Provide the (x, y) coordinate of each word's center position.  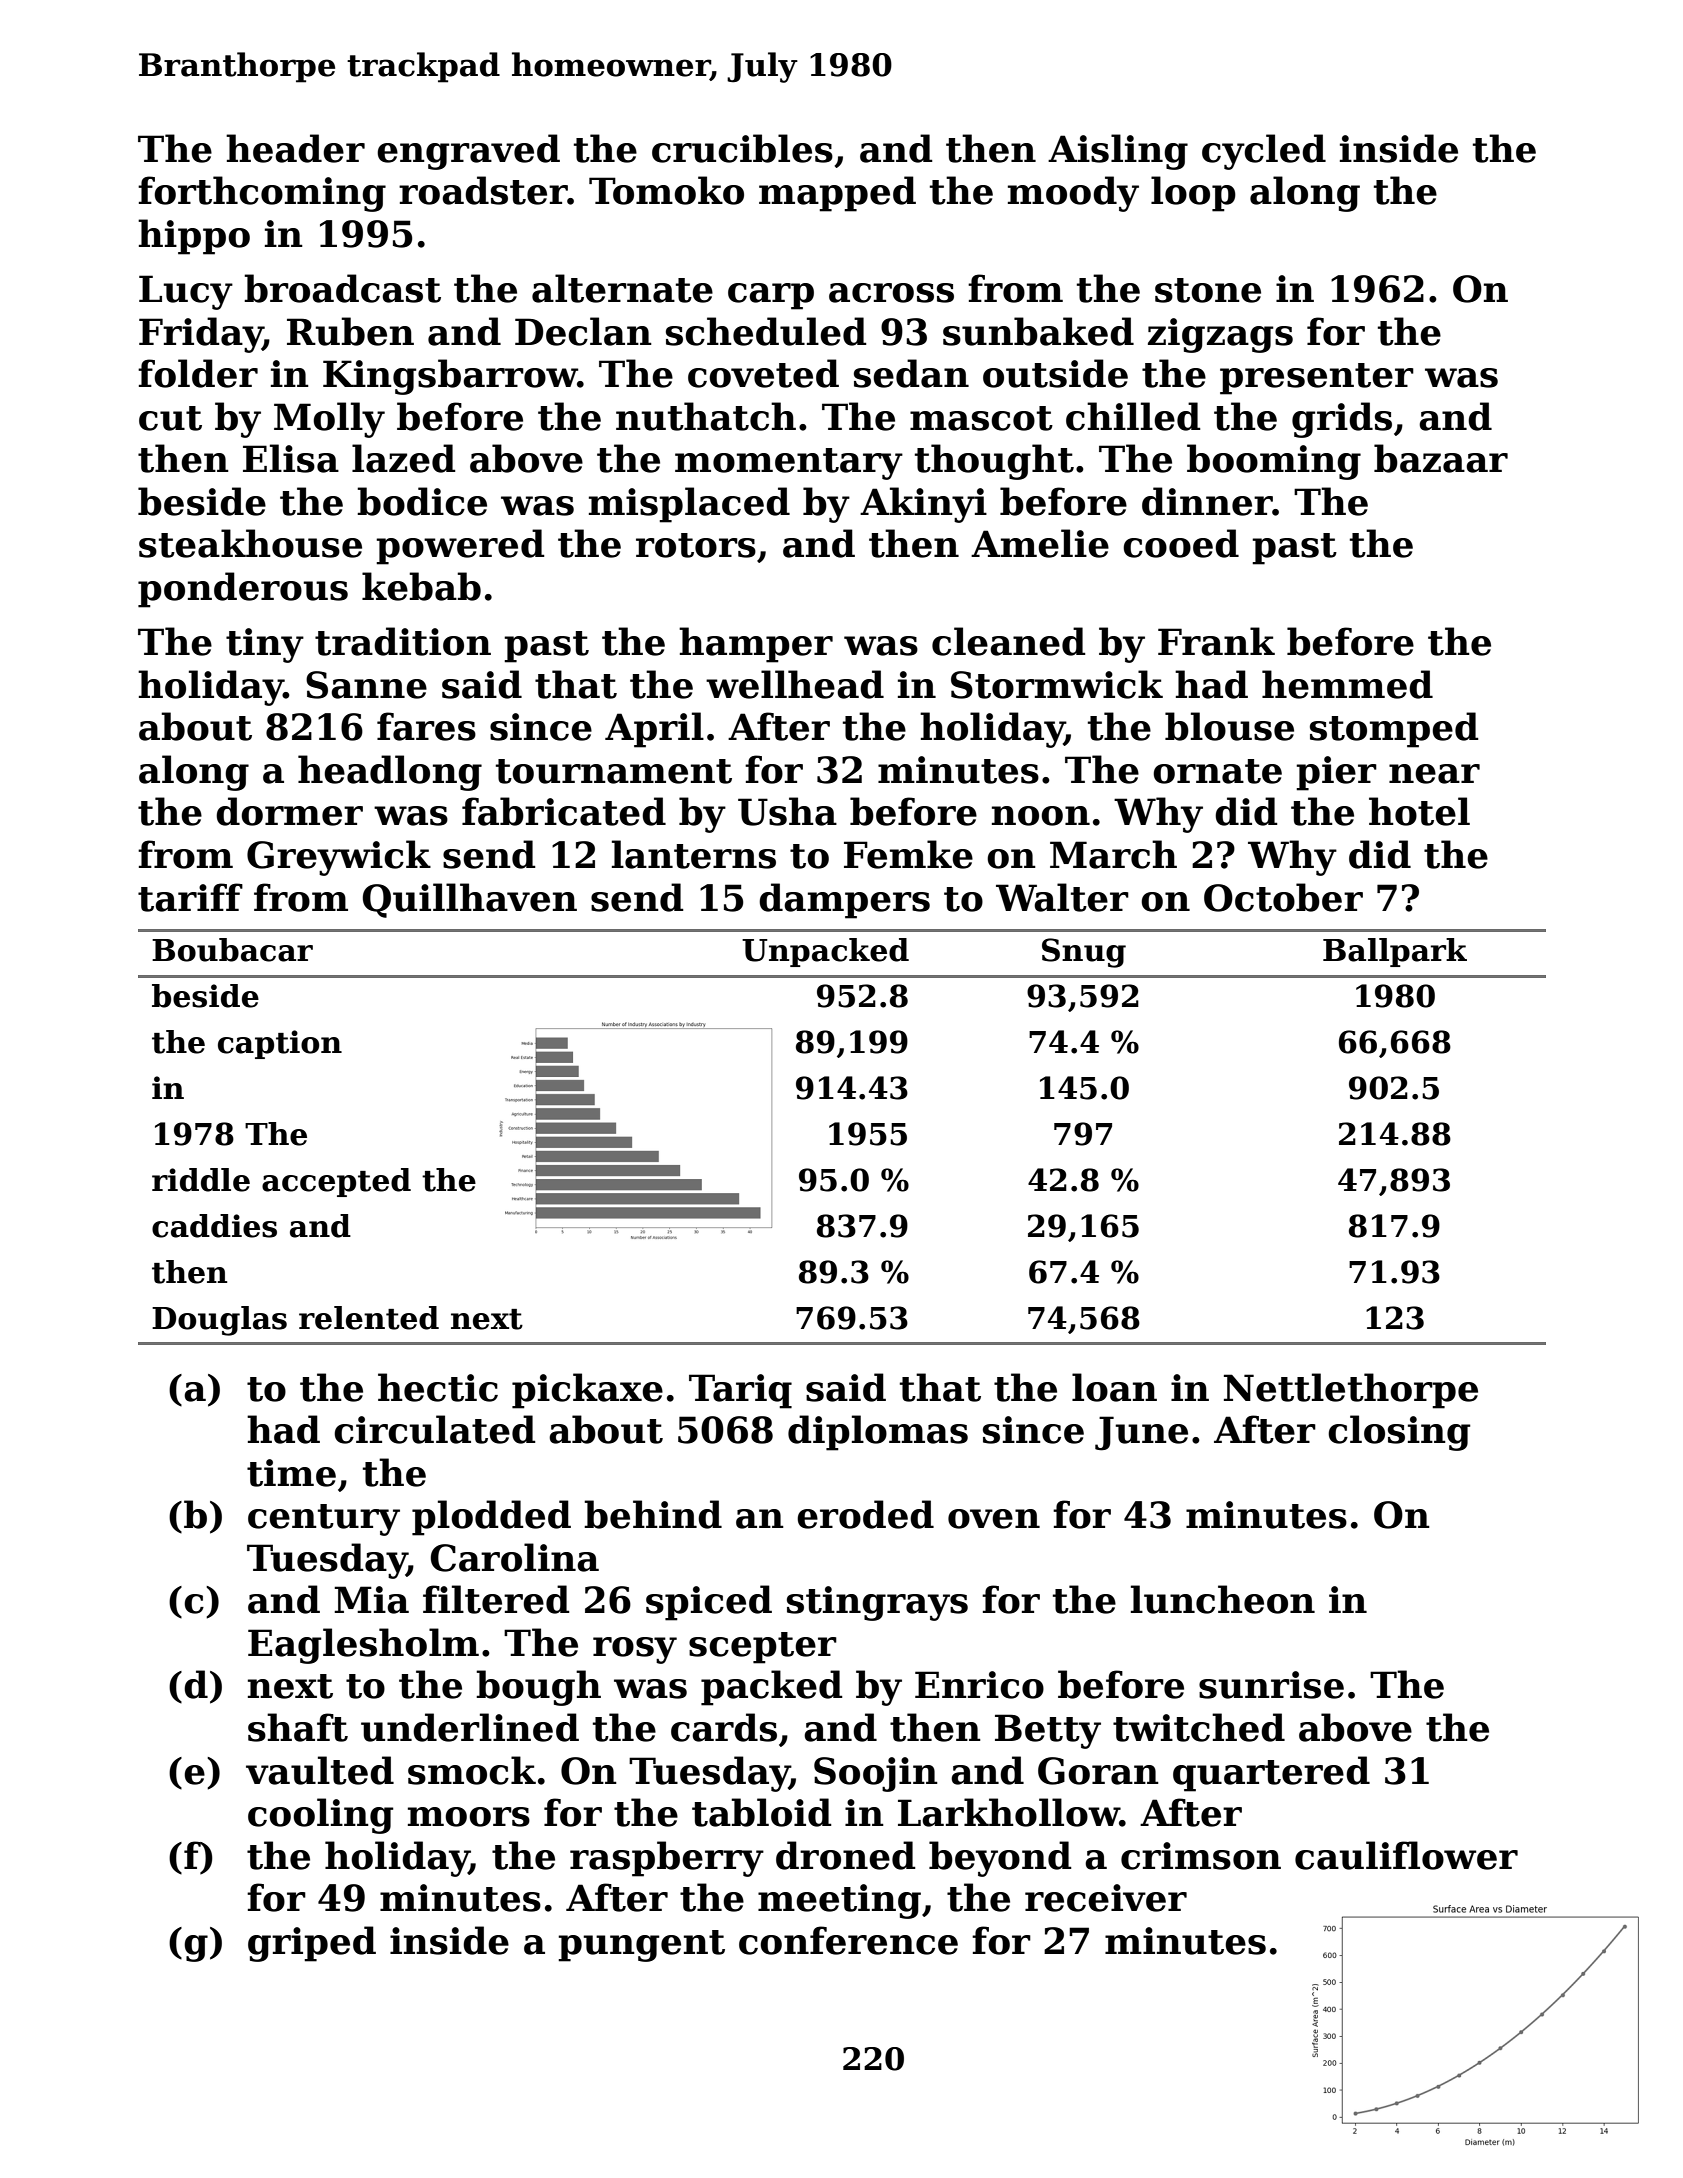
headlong (390, 773)
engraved (468, 152)
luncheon (1223, 1599)
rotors (696, 545)
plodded (491, 1518)
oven (994, 1519)
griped (312, 1944)
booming (1274, 462)
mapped (837, 194)
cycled (1264, 152)
